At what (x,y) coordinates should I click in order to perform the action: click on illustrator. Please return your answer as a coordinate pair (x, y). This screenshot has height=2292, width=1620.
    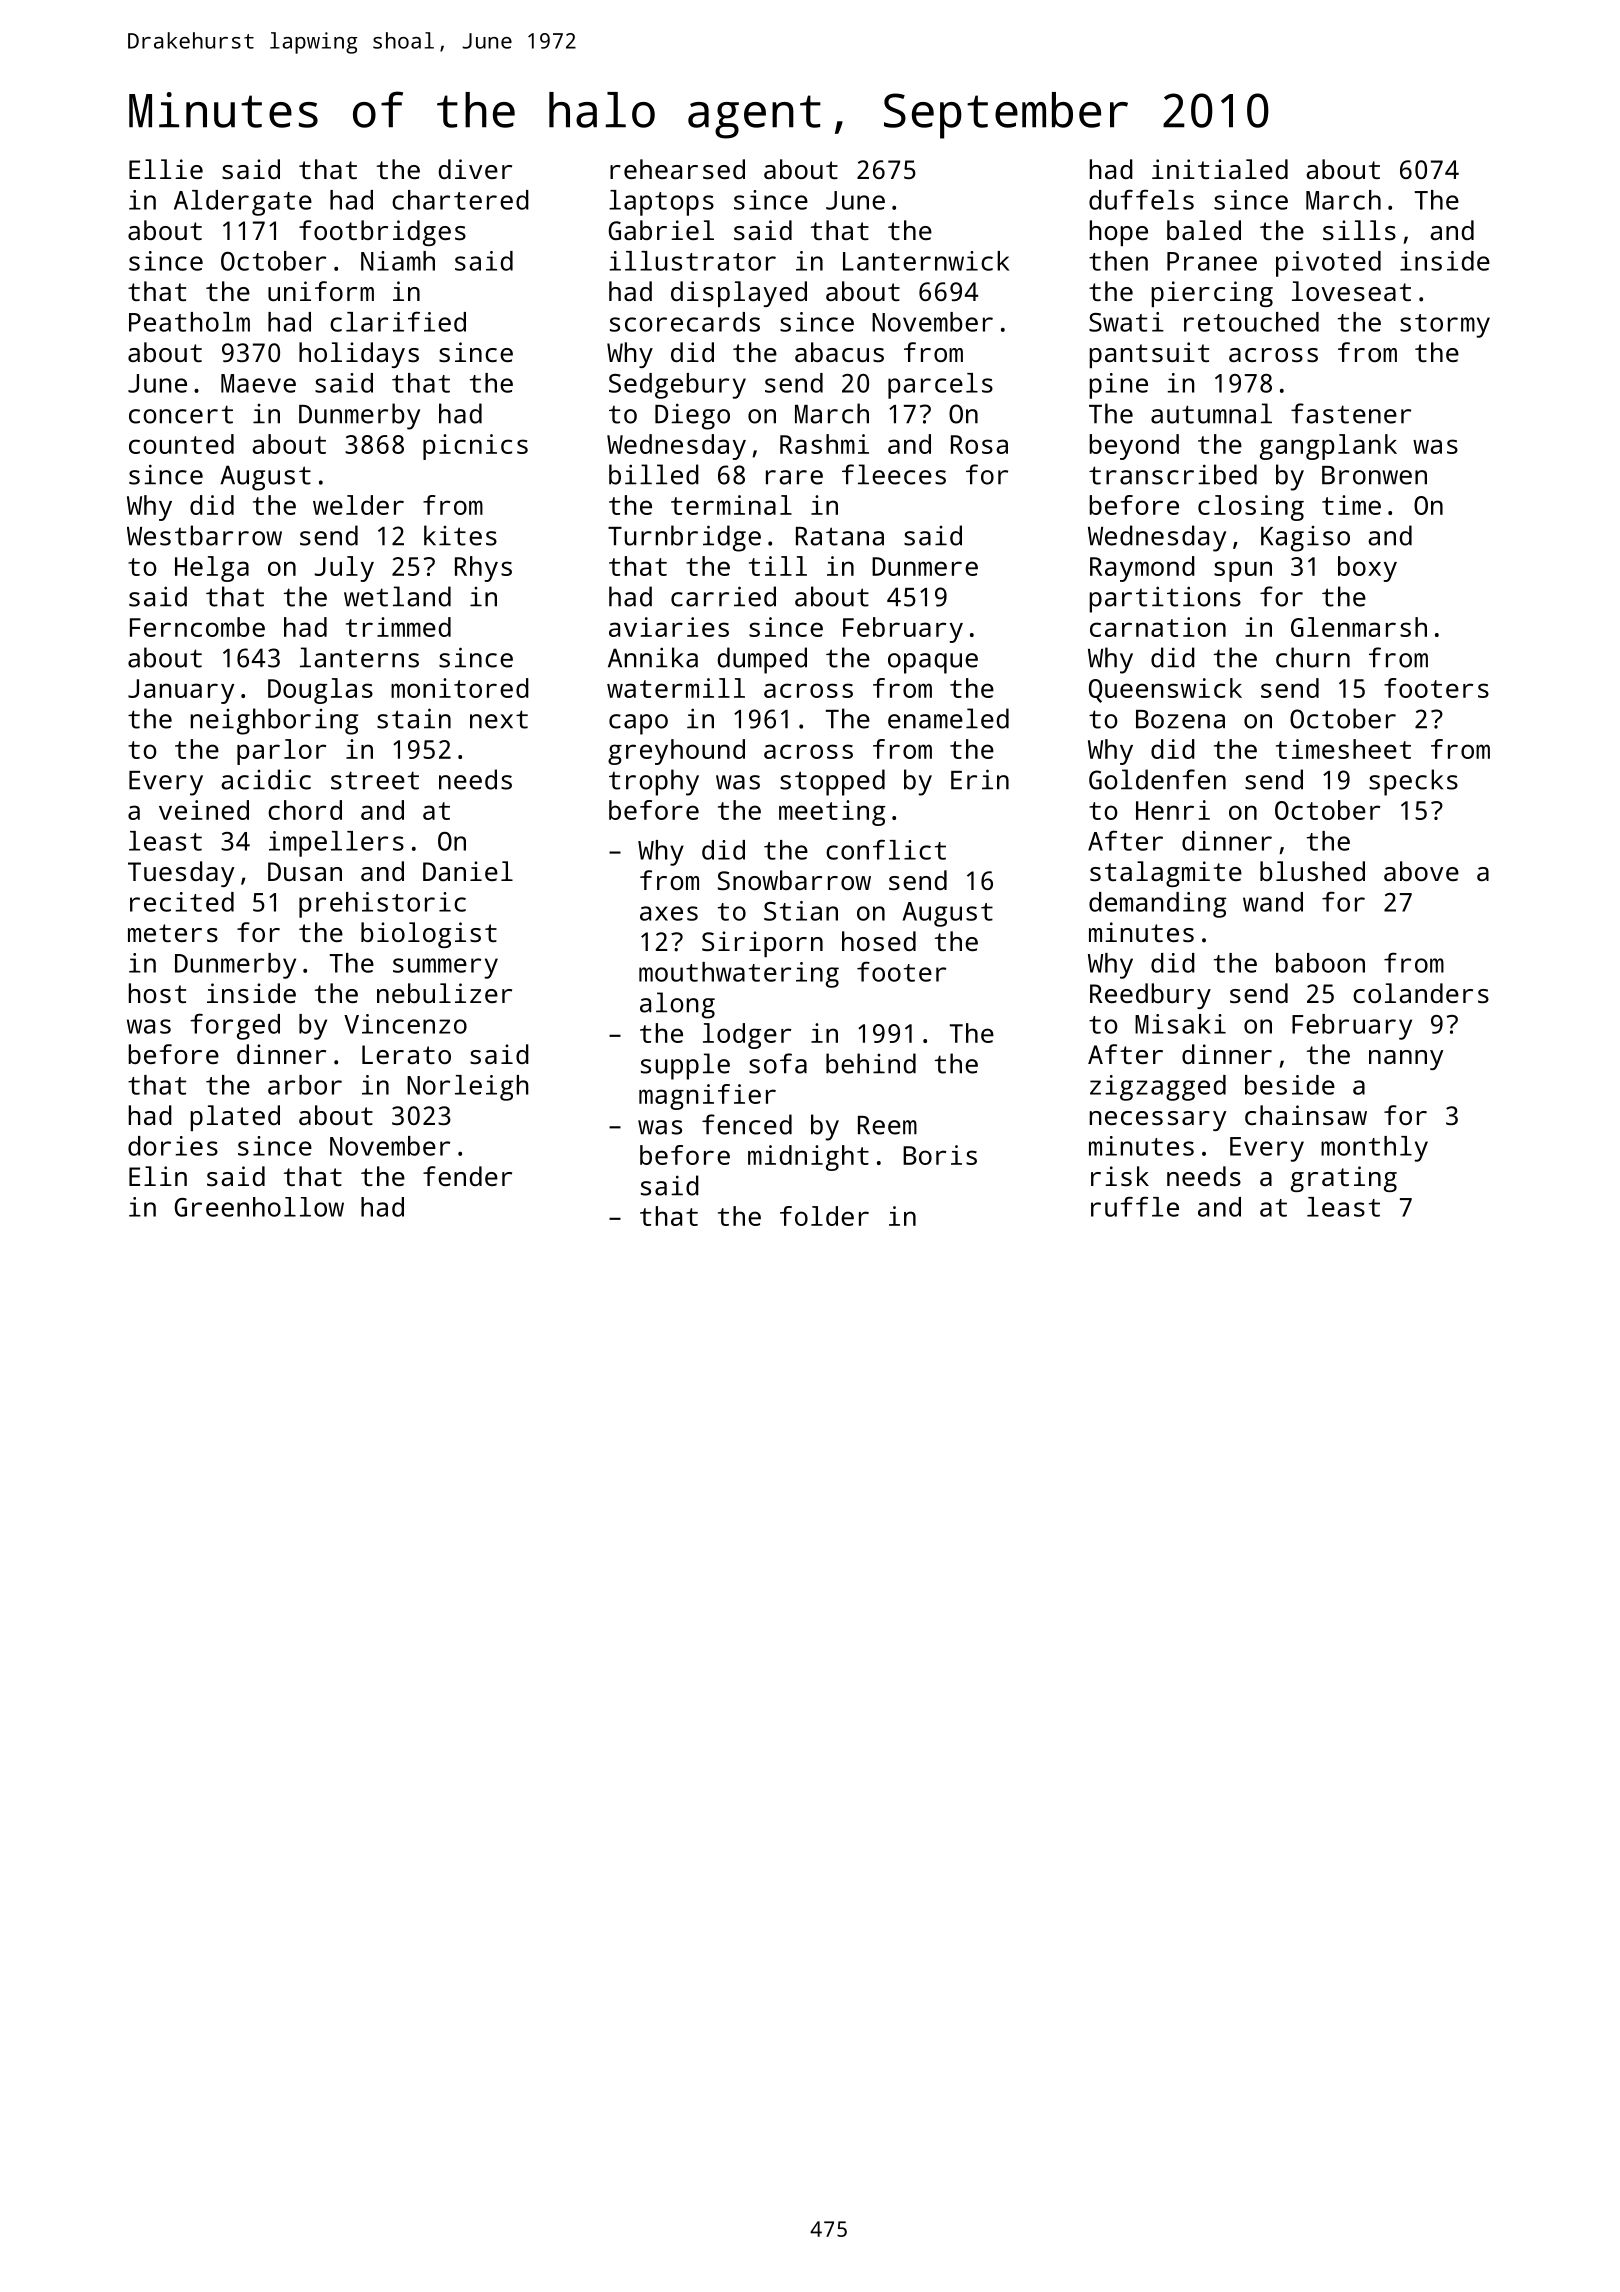
    Looking at the image, I should click on (692, 261).
